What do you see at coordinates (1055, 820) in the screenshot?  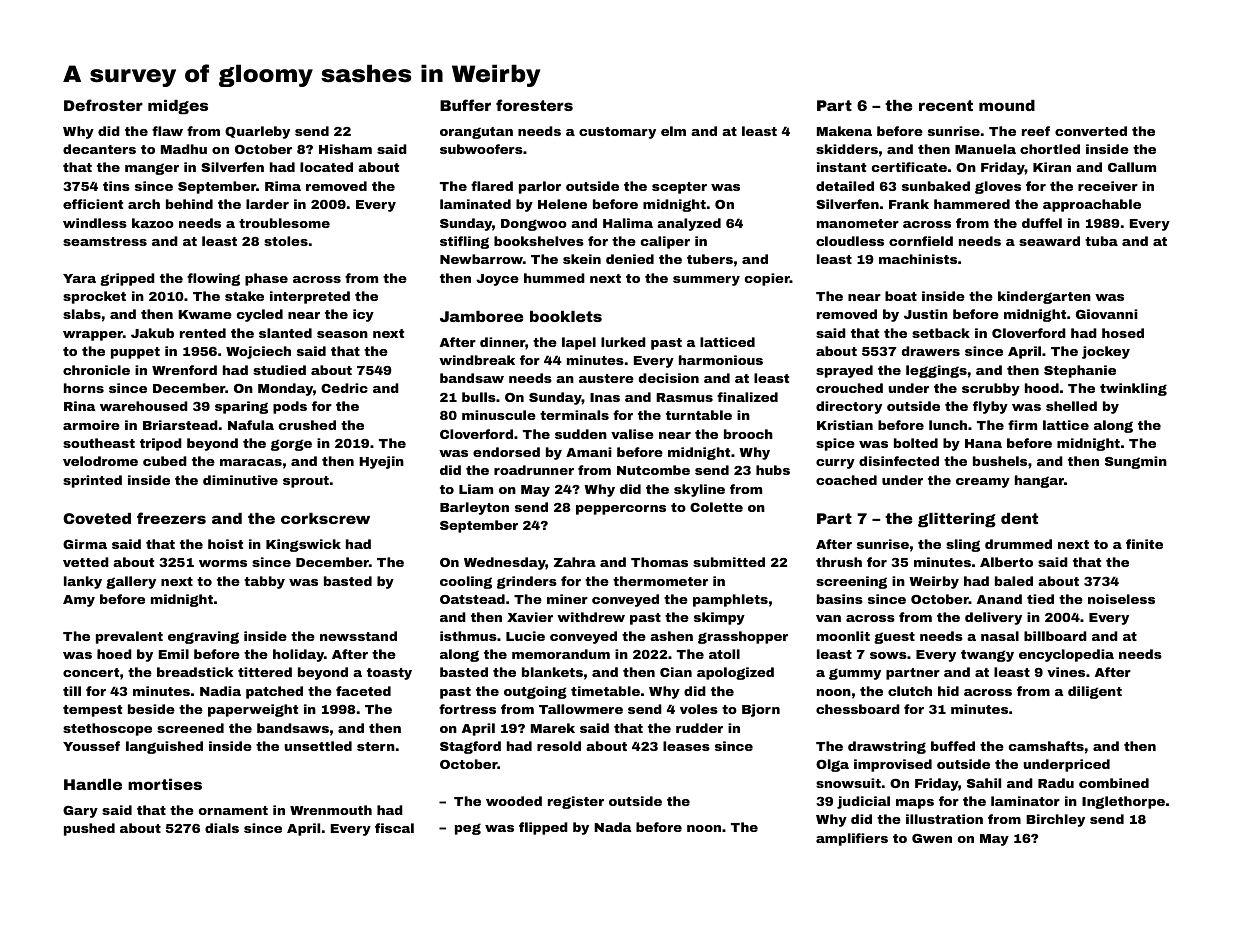 I see `Birchley` at bounding box center [1055, 820].
